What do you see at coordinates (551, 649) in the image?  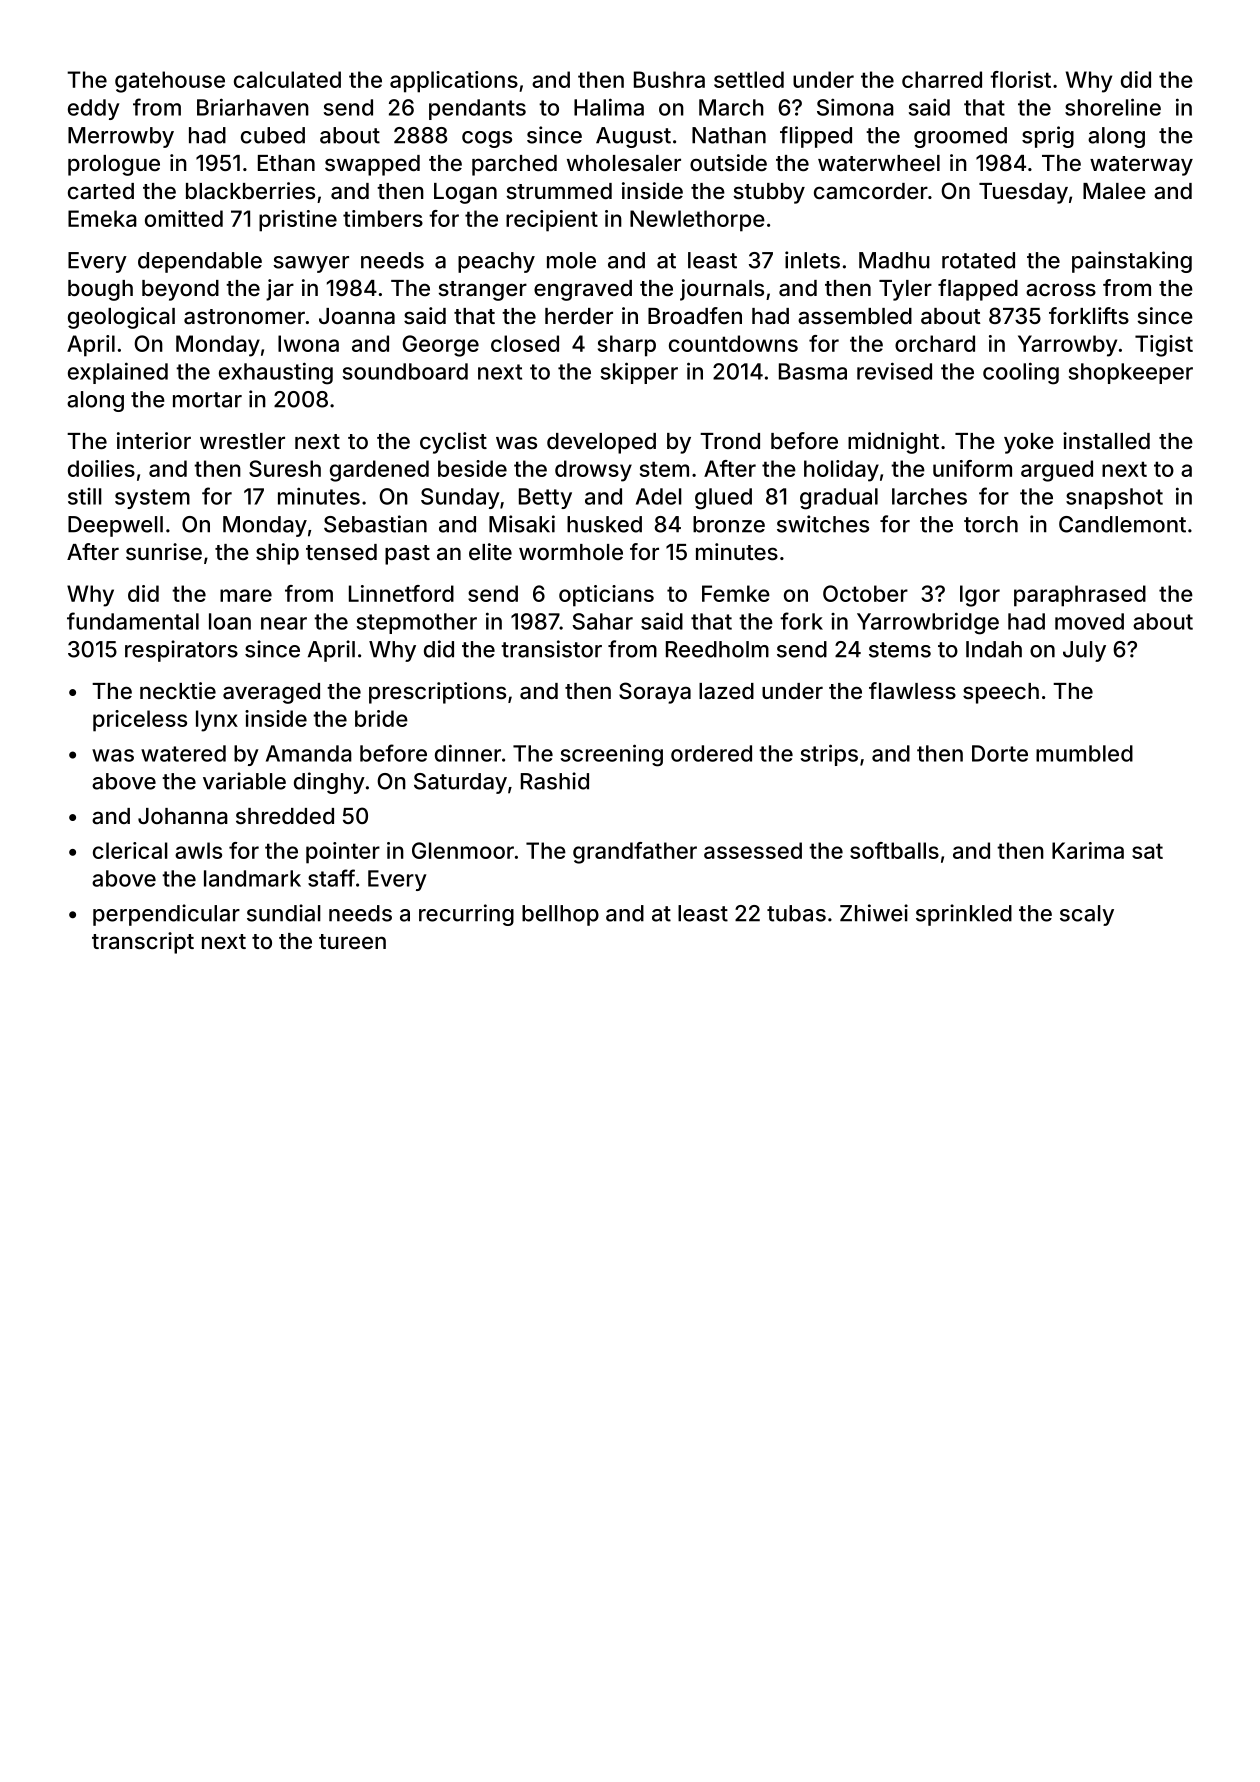 I see `transistor` at bounding box center [551, 649].
